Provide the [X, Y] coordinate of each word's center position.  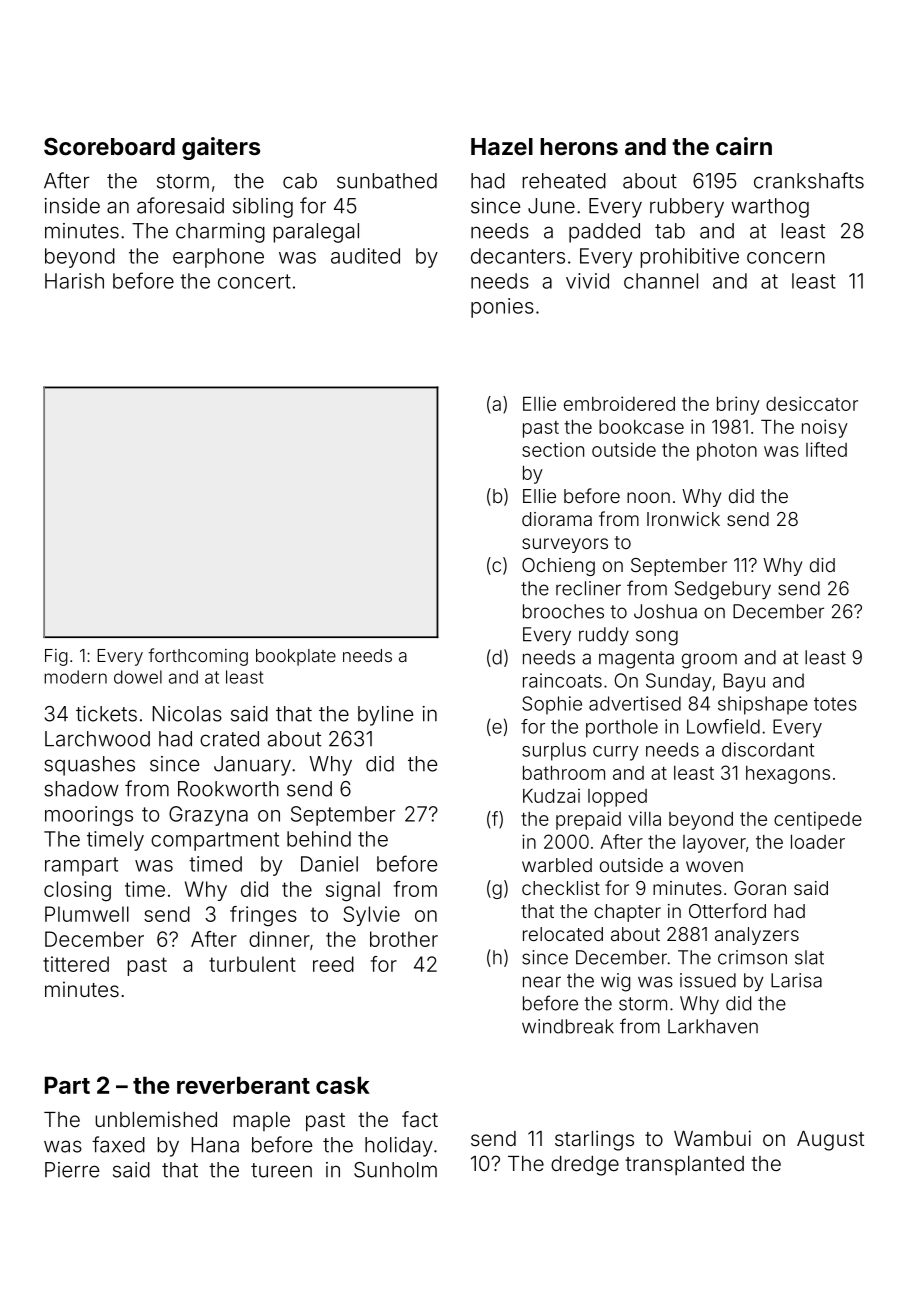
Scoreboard [109, 146]
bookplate [296, 657]
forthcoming [198, 657]
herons [579, 146]
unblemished [156, 1119]
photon [727, 452]
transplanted [684, 1165]
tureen [281, 1170]
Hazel [502, 146]
